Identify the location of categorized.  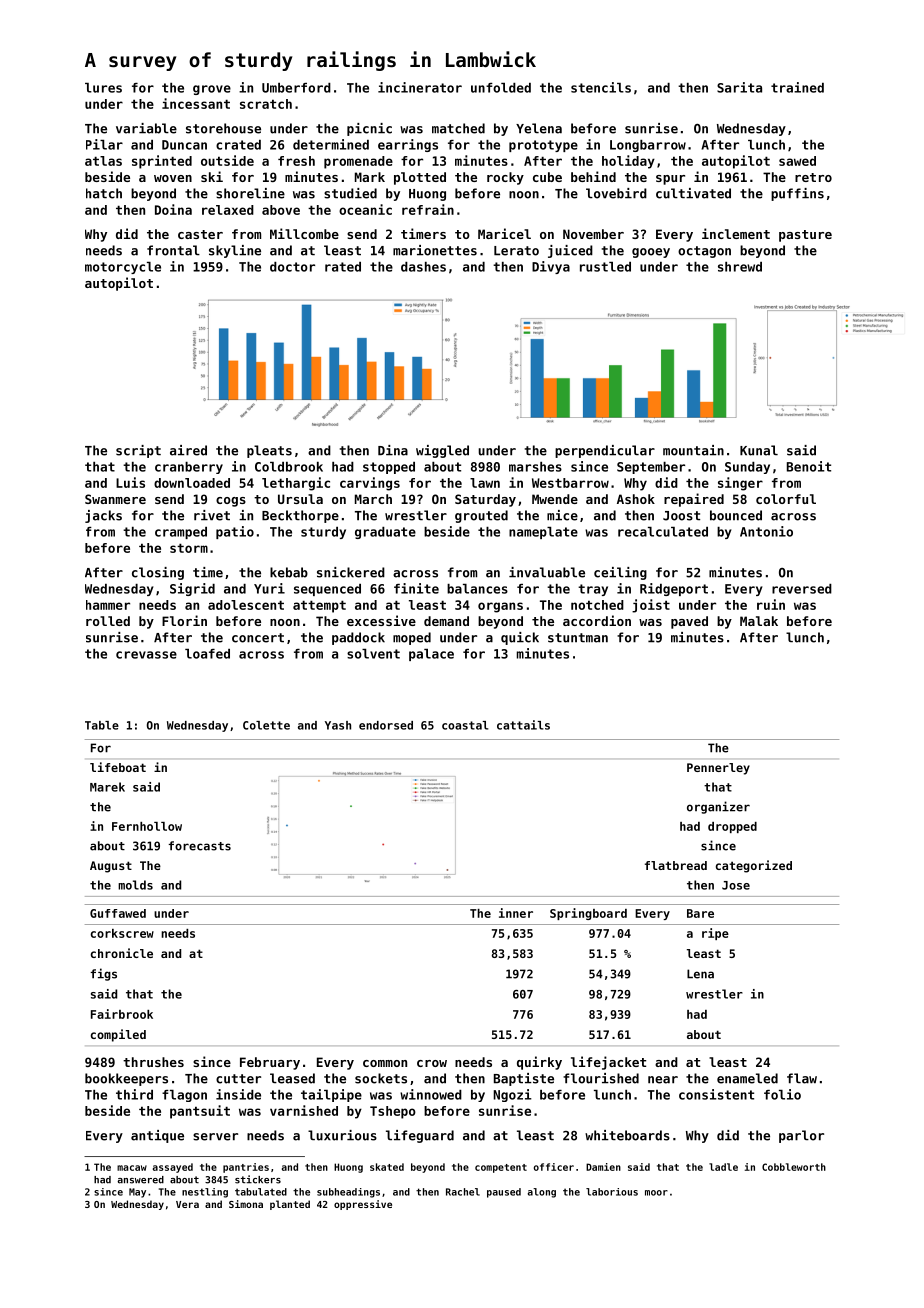
(754, 866).
